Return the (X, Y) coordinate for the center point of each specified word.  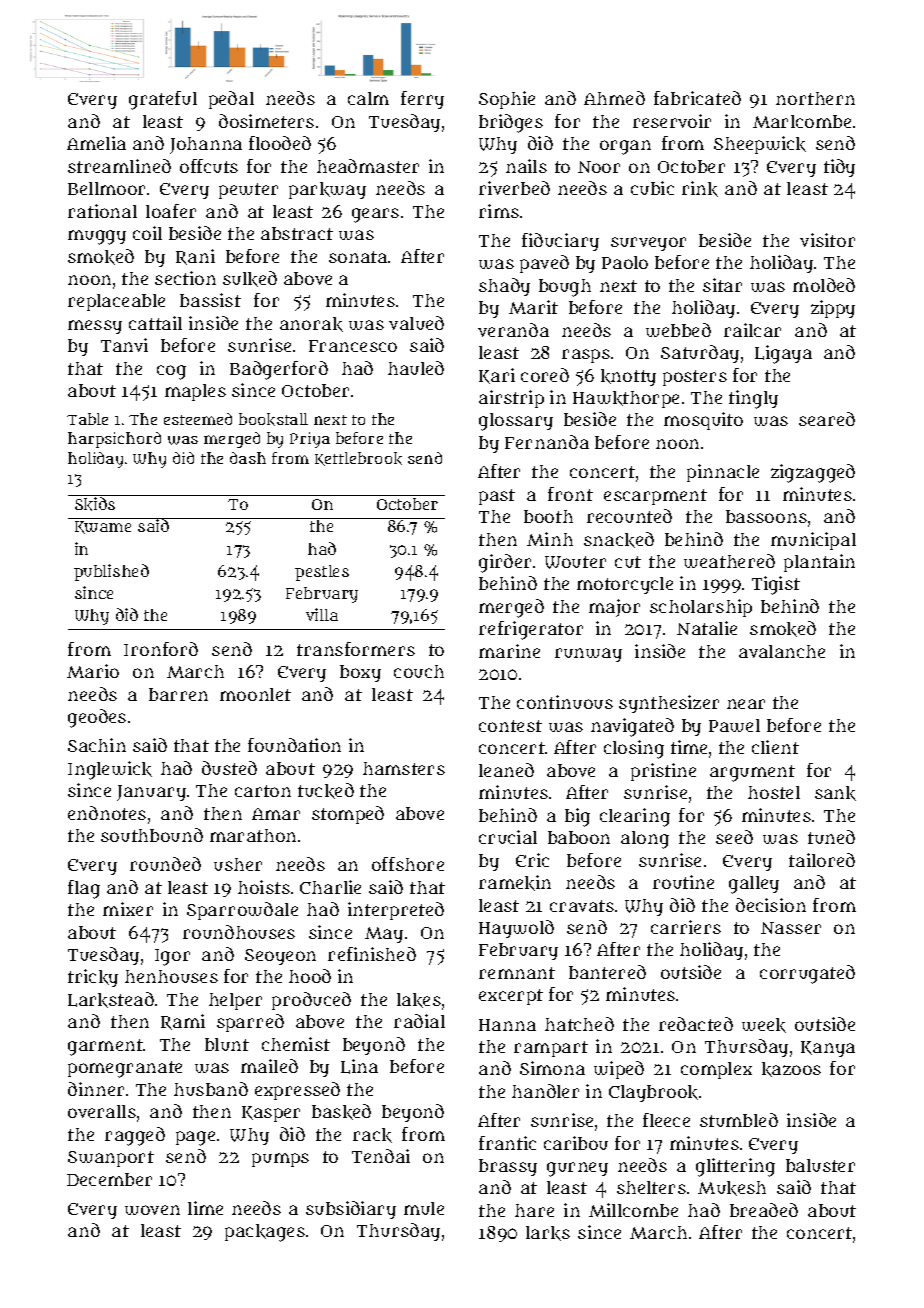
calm (368, 98)
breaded (764, 1210)
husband (211, 1089)
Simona (552, 1068)
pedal (231, 100)
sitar (722, 285)
